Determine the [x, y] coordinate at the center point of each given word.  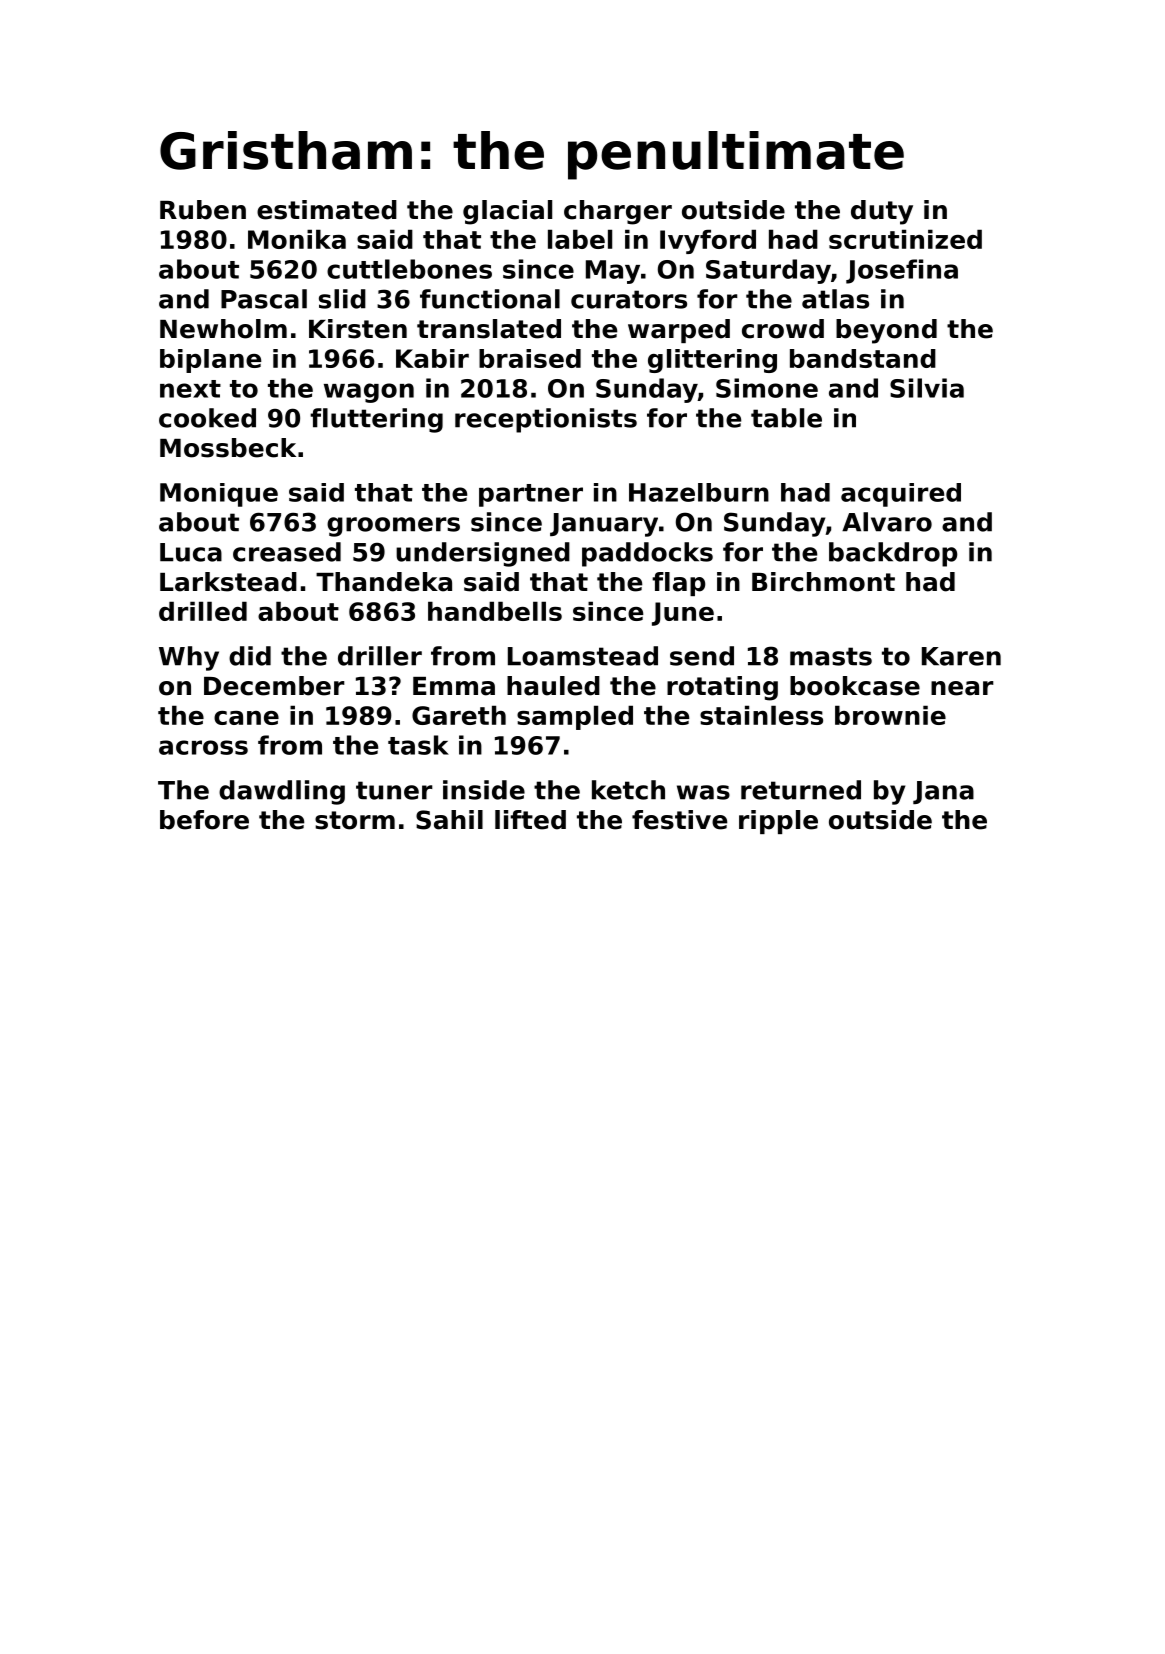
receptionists [546, 420]
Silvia [927, 388]
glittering [712, 361]
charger [618, 212]
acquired [901, 495]
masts [831, 656]
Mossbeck [228, 448]
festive [679, 820]
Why [189, 658]
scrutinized [905, 239]
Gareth [459, 715]
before [204, 820]
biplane [211, 361]
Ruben [203, 210]
